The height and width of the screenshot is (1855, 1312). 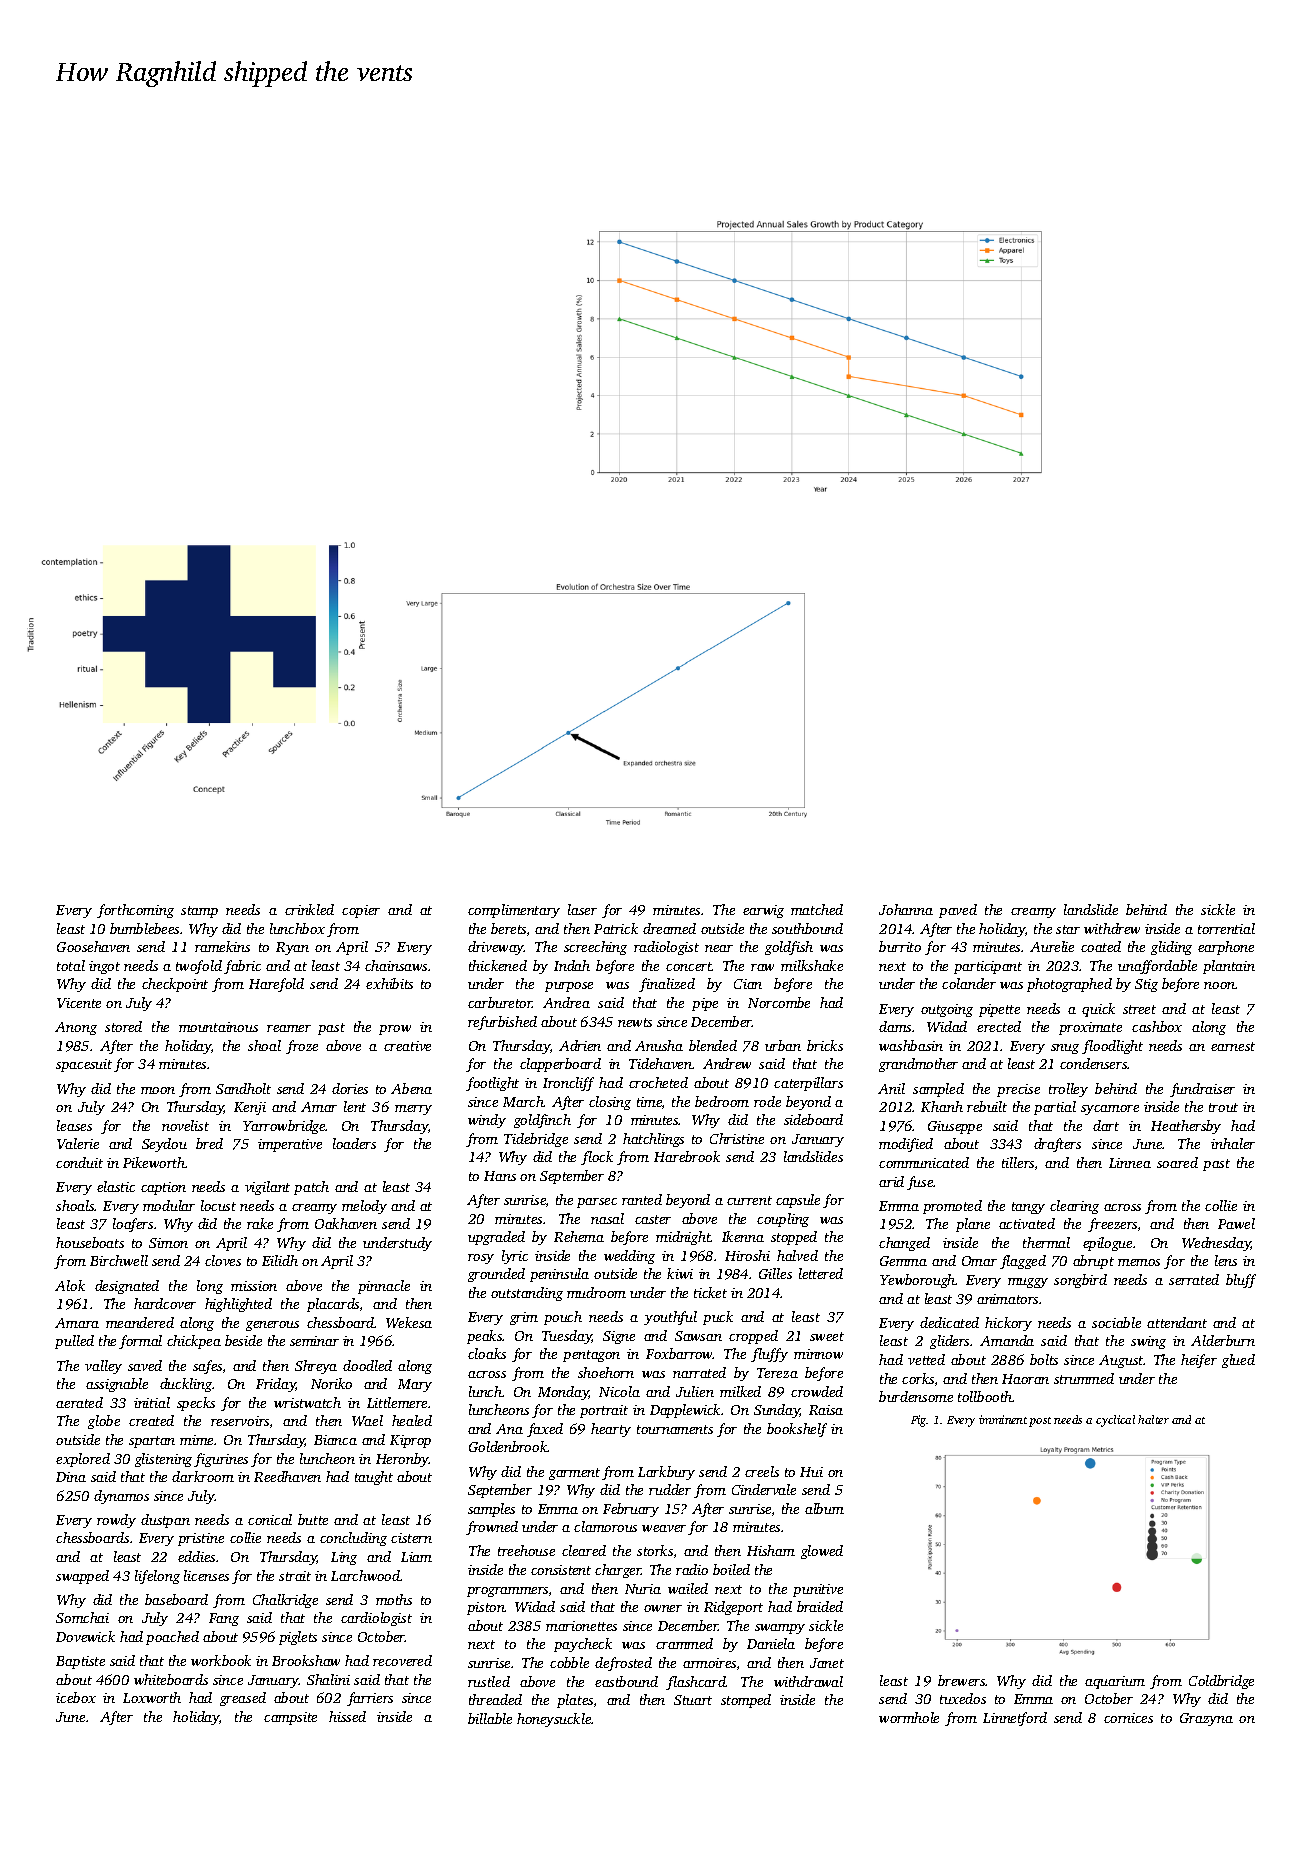 I want to click on Gilles, so click(x=775, y=1273).
